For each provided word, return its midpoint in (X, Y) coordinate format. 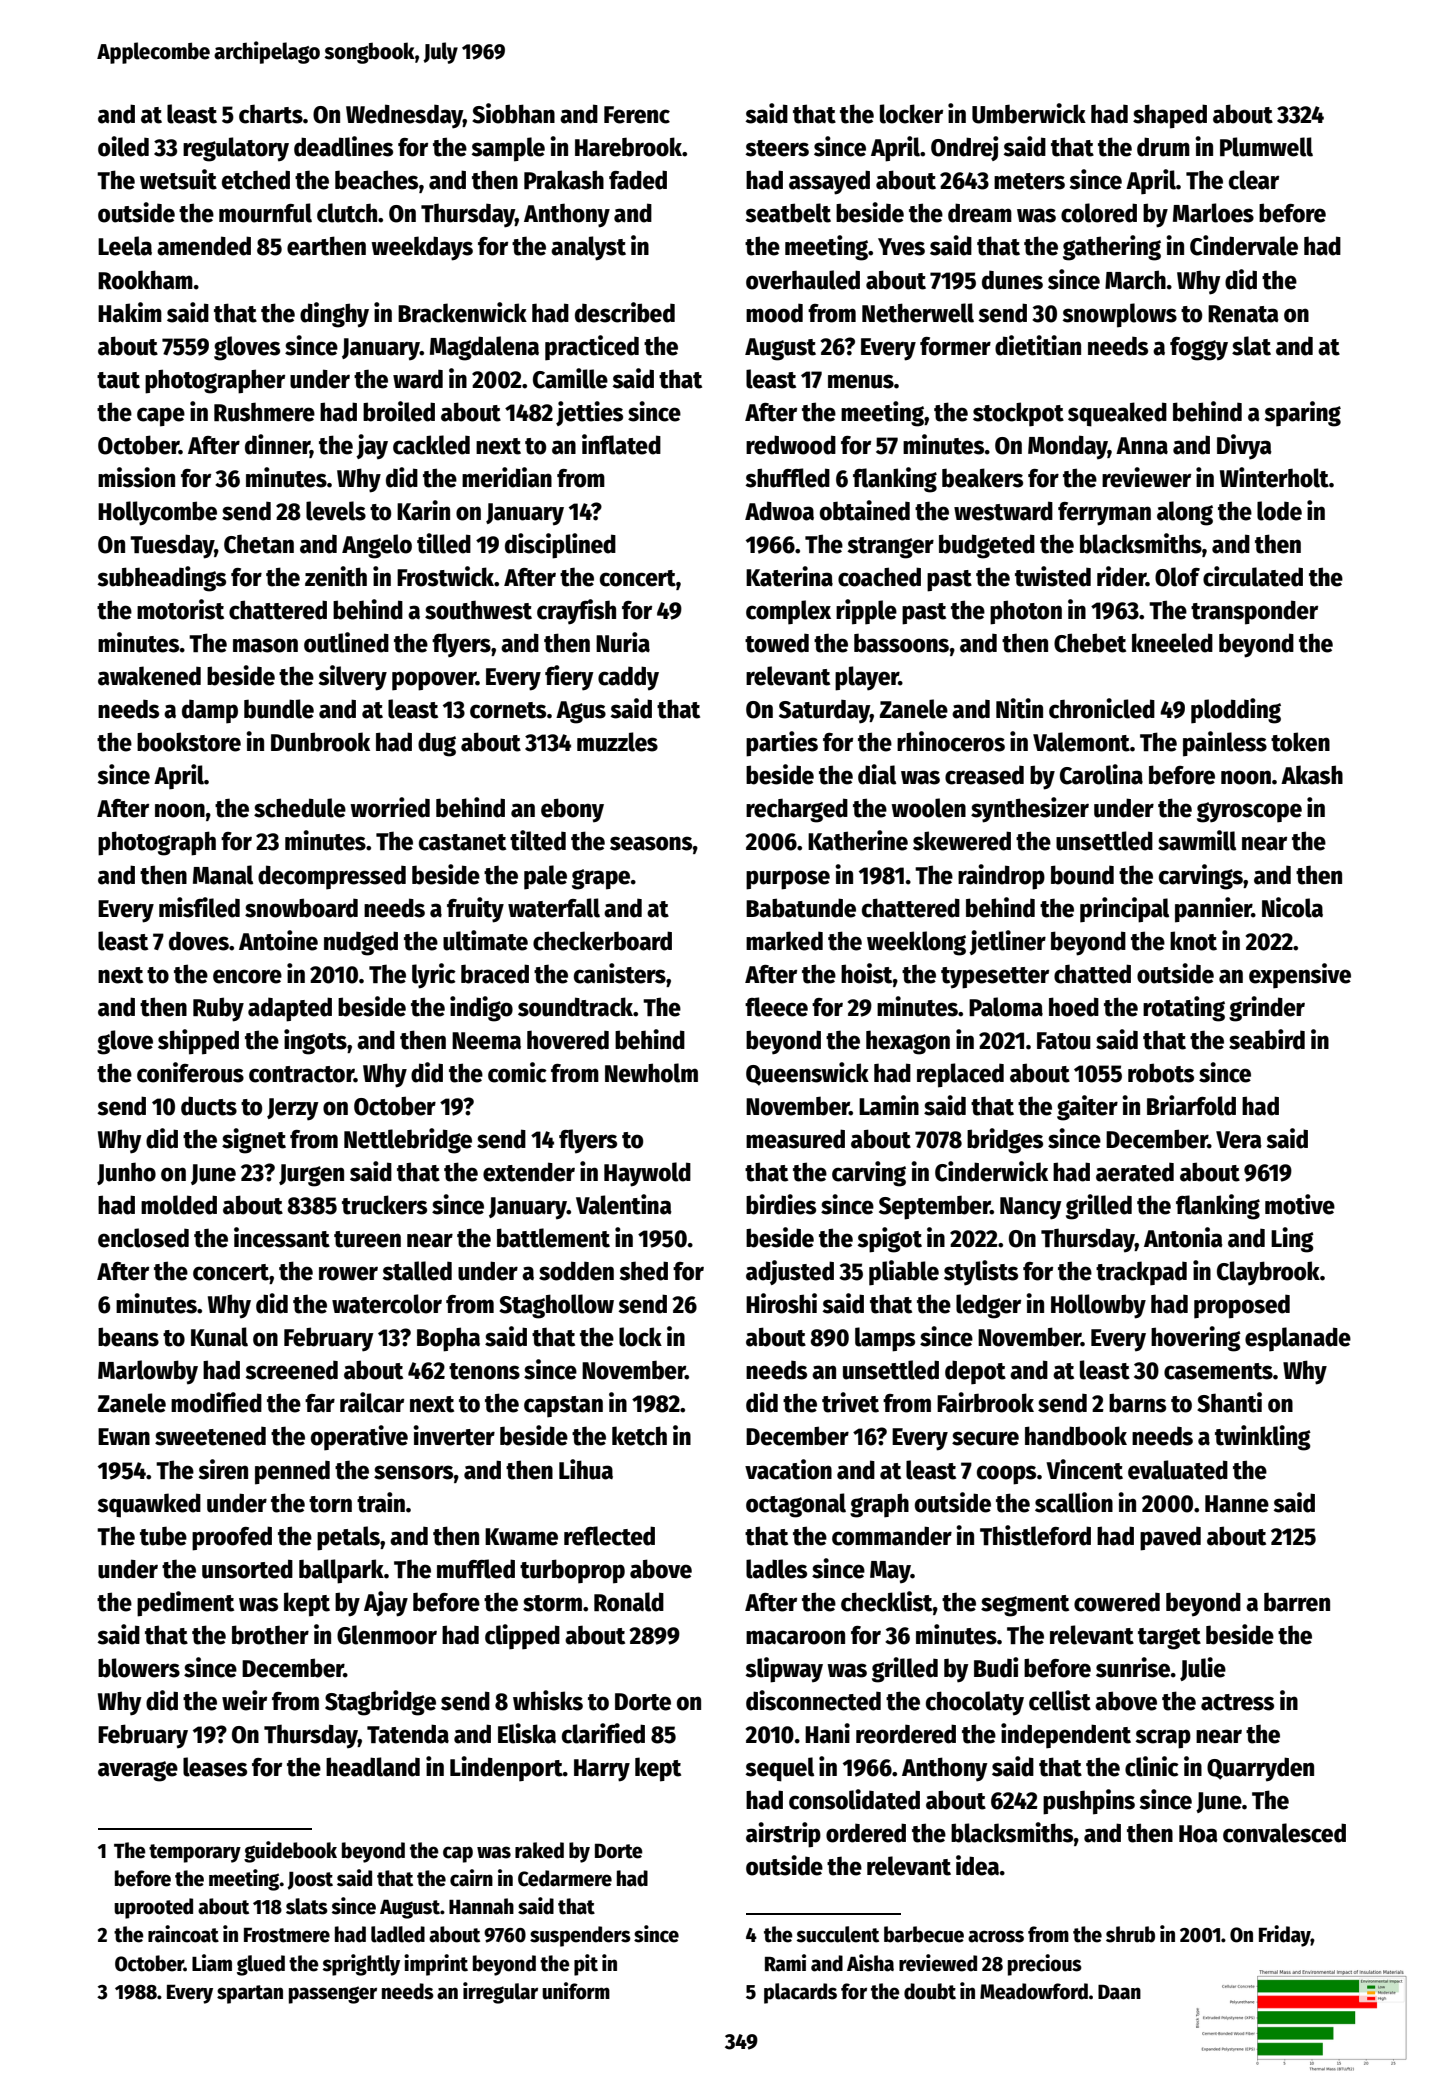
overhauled (803, 280)
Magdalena (484, 348)
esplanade (1298, 1339)
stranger (890, 548)
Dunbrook (320, 742)
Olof (1177, 577)
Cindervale (1244, 245)
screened (291, 1370)
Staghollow (556, 1306)
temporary (195, 1853)
